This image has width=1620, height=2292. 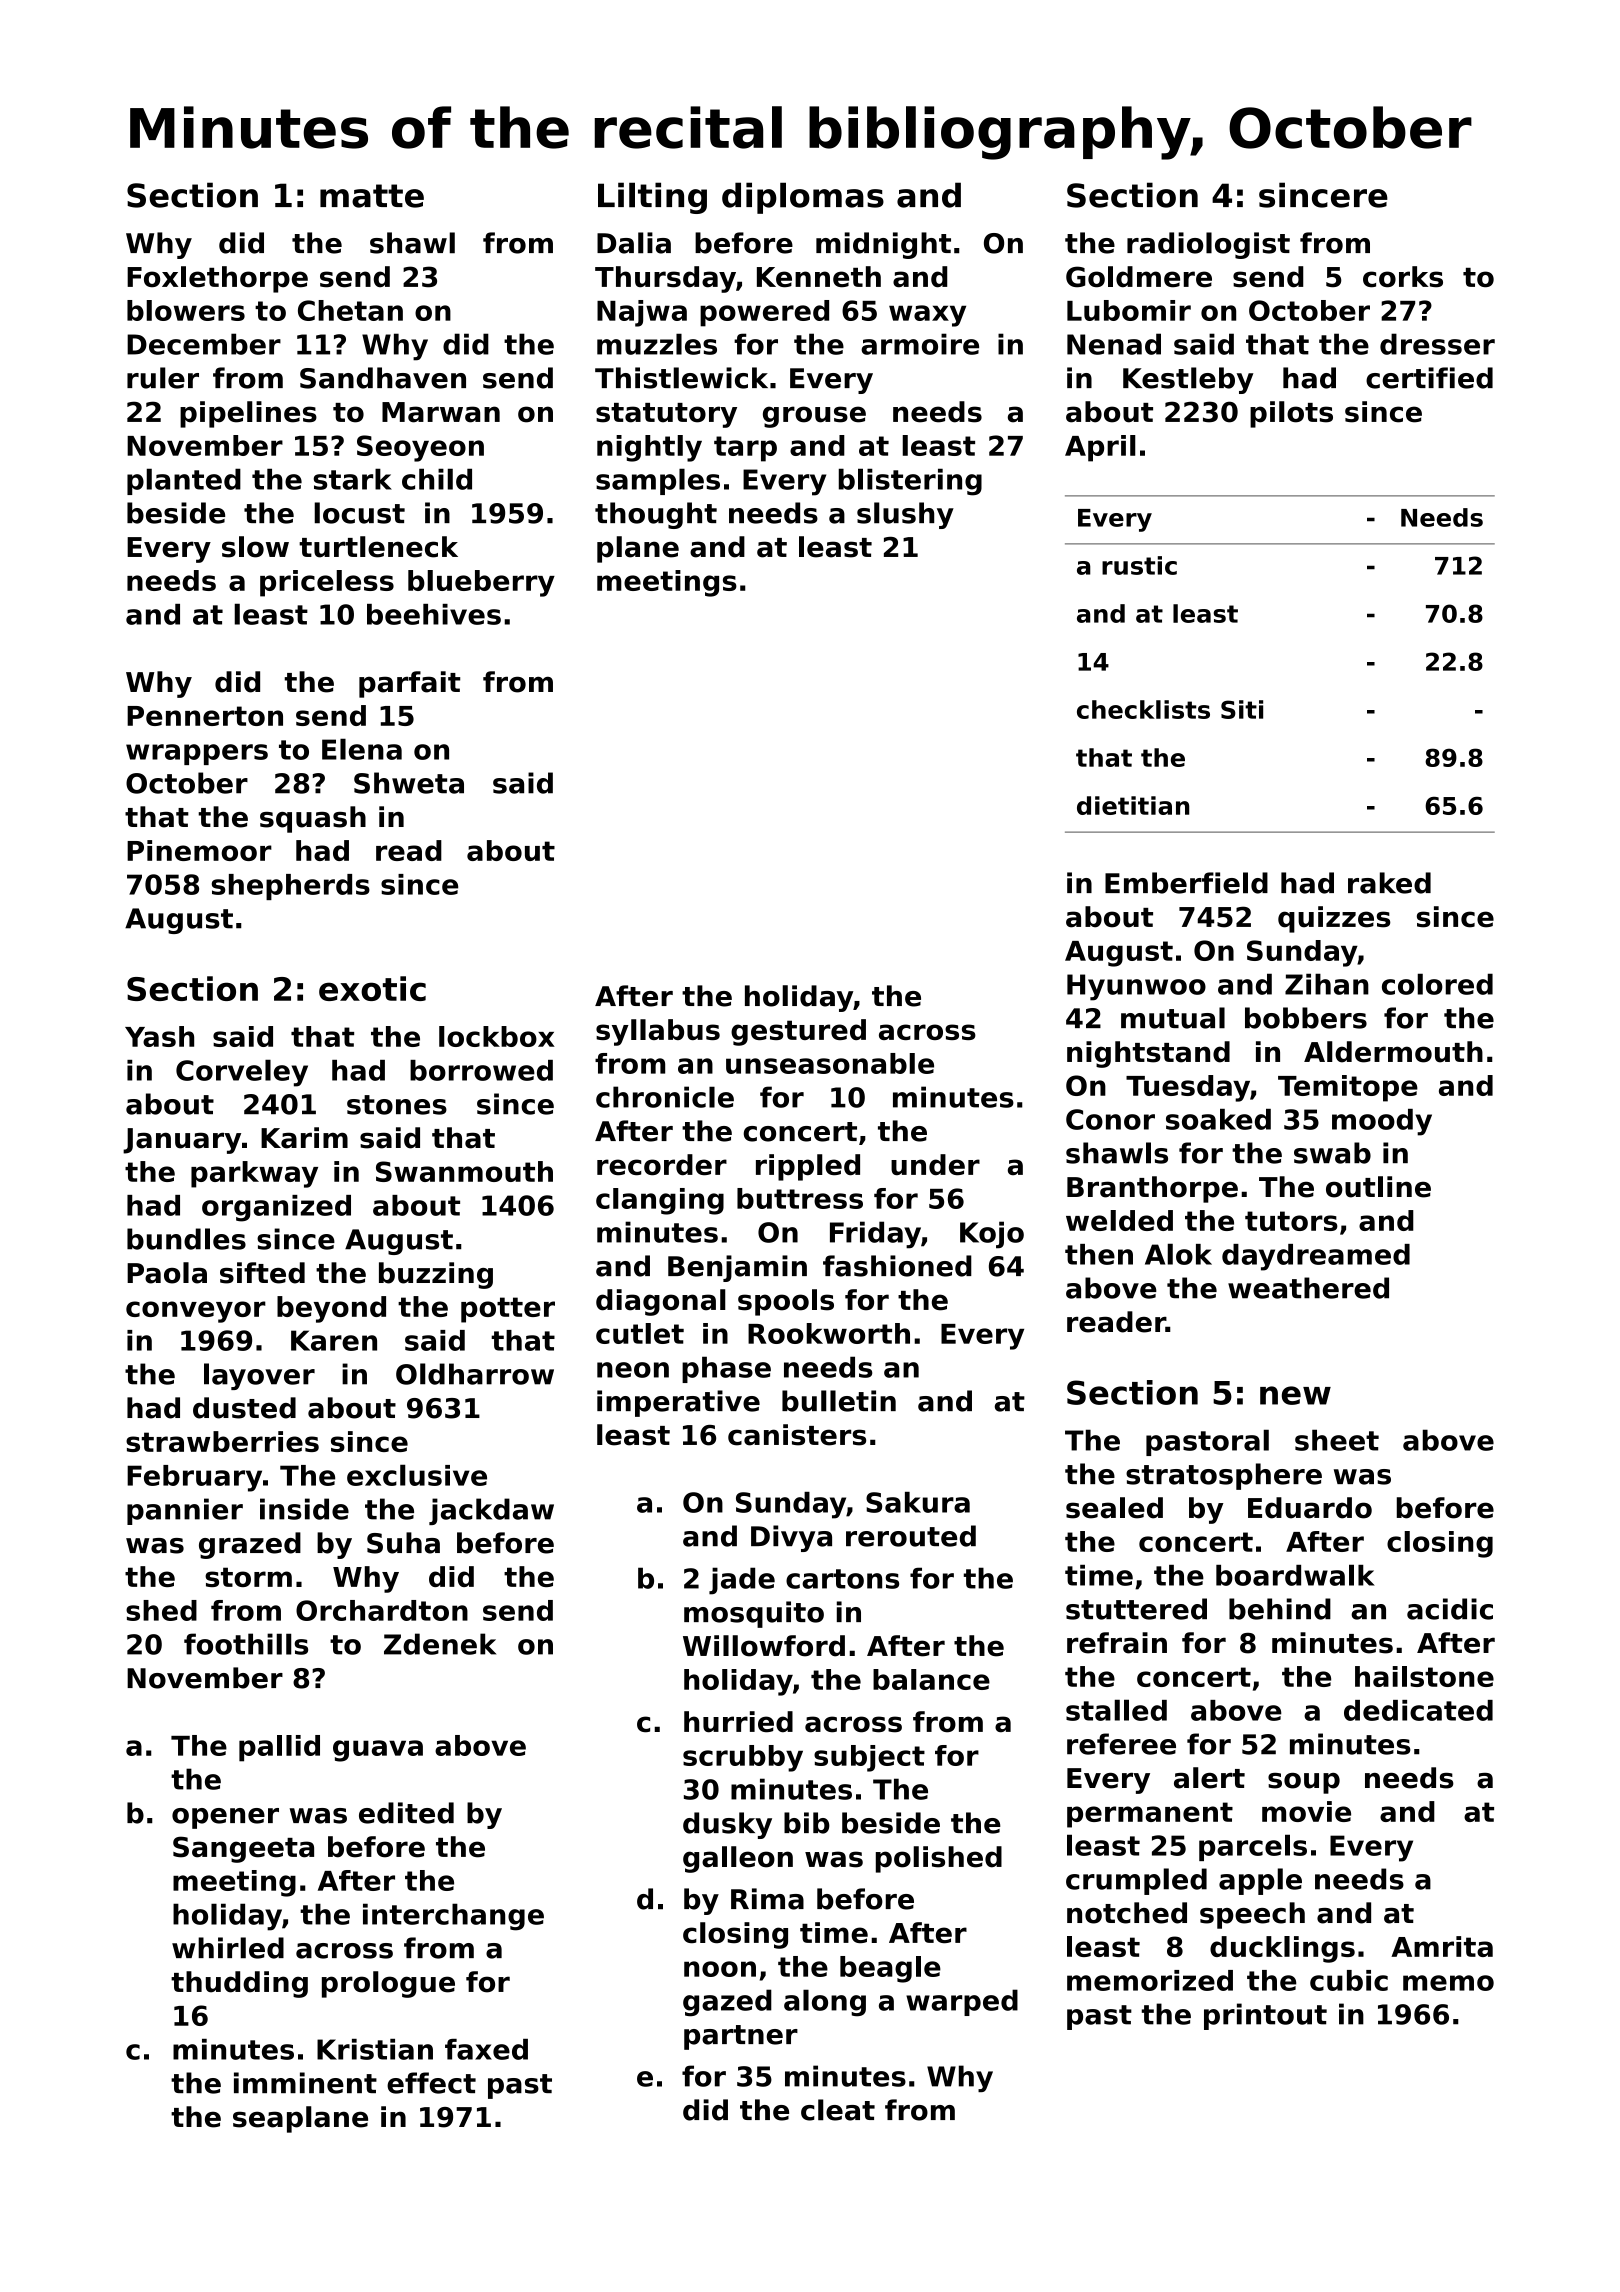 I want to click on matte, so click(x=372, y=196).
